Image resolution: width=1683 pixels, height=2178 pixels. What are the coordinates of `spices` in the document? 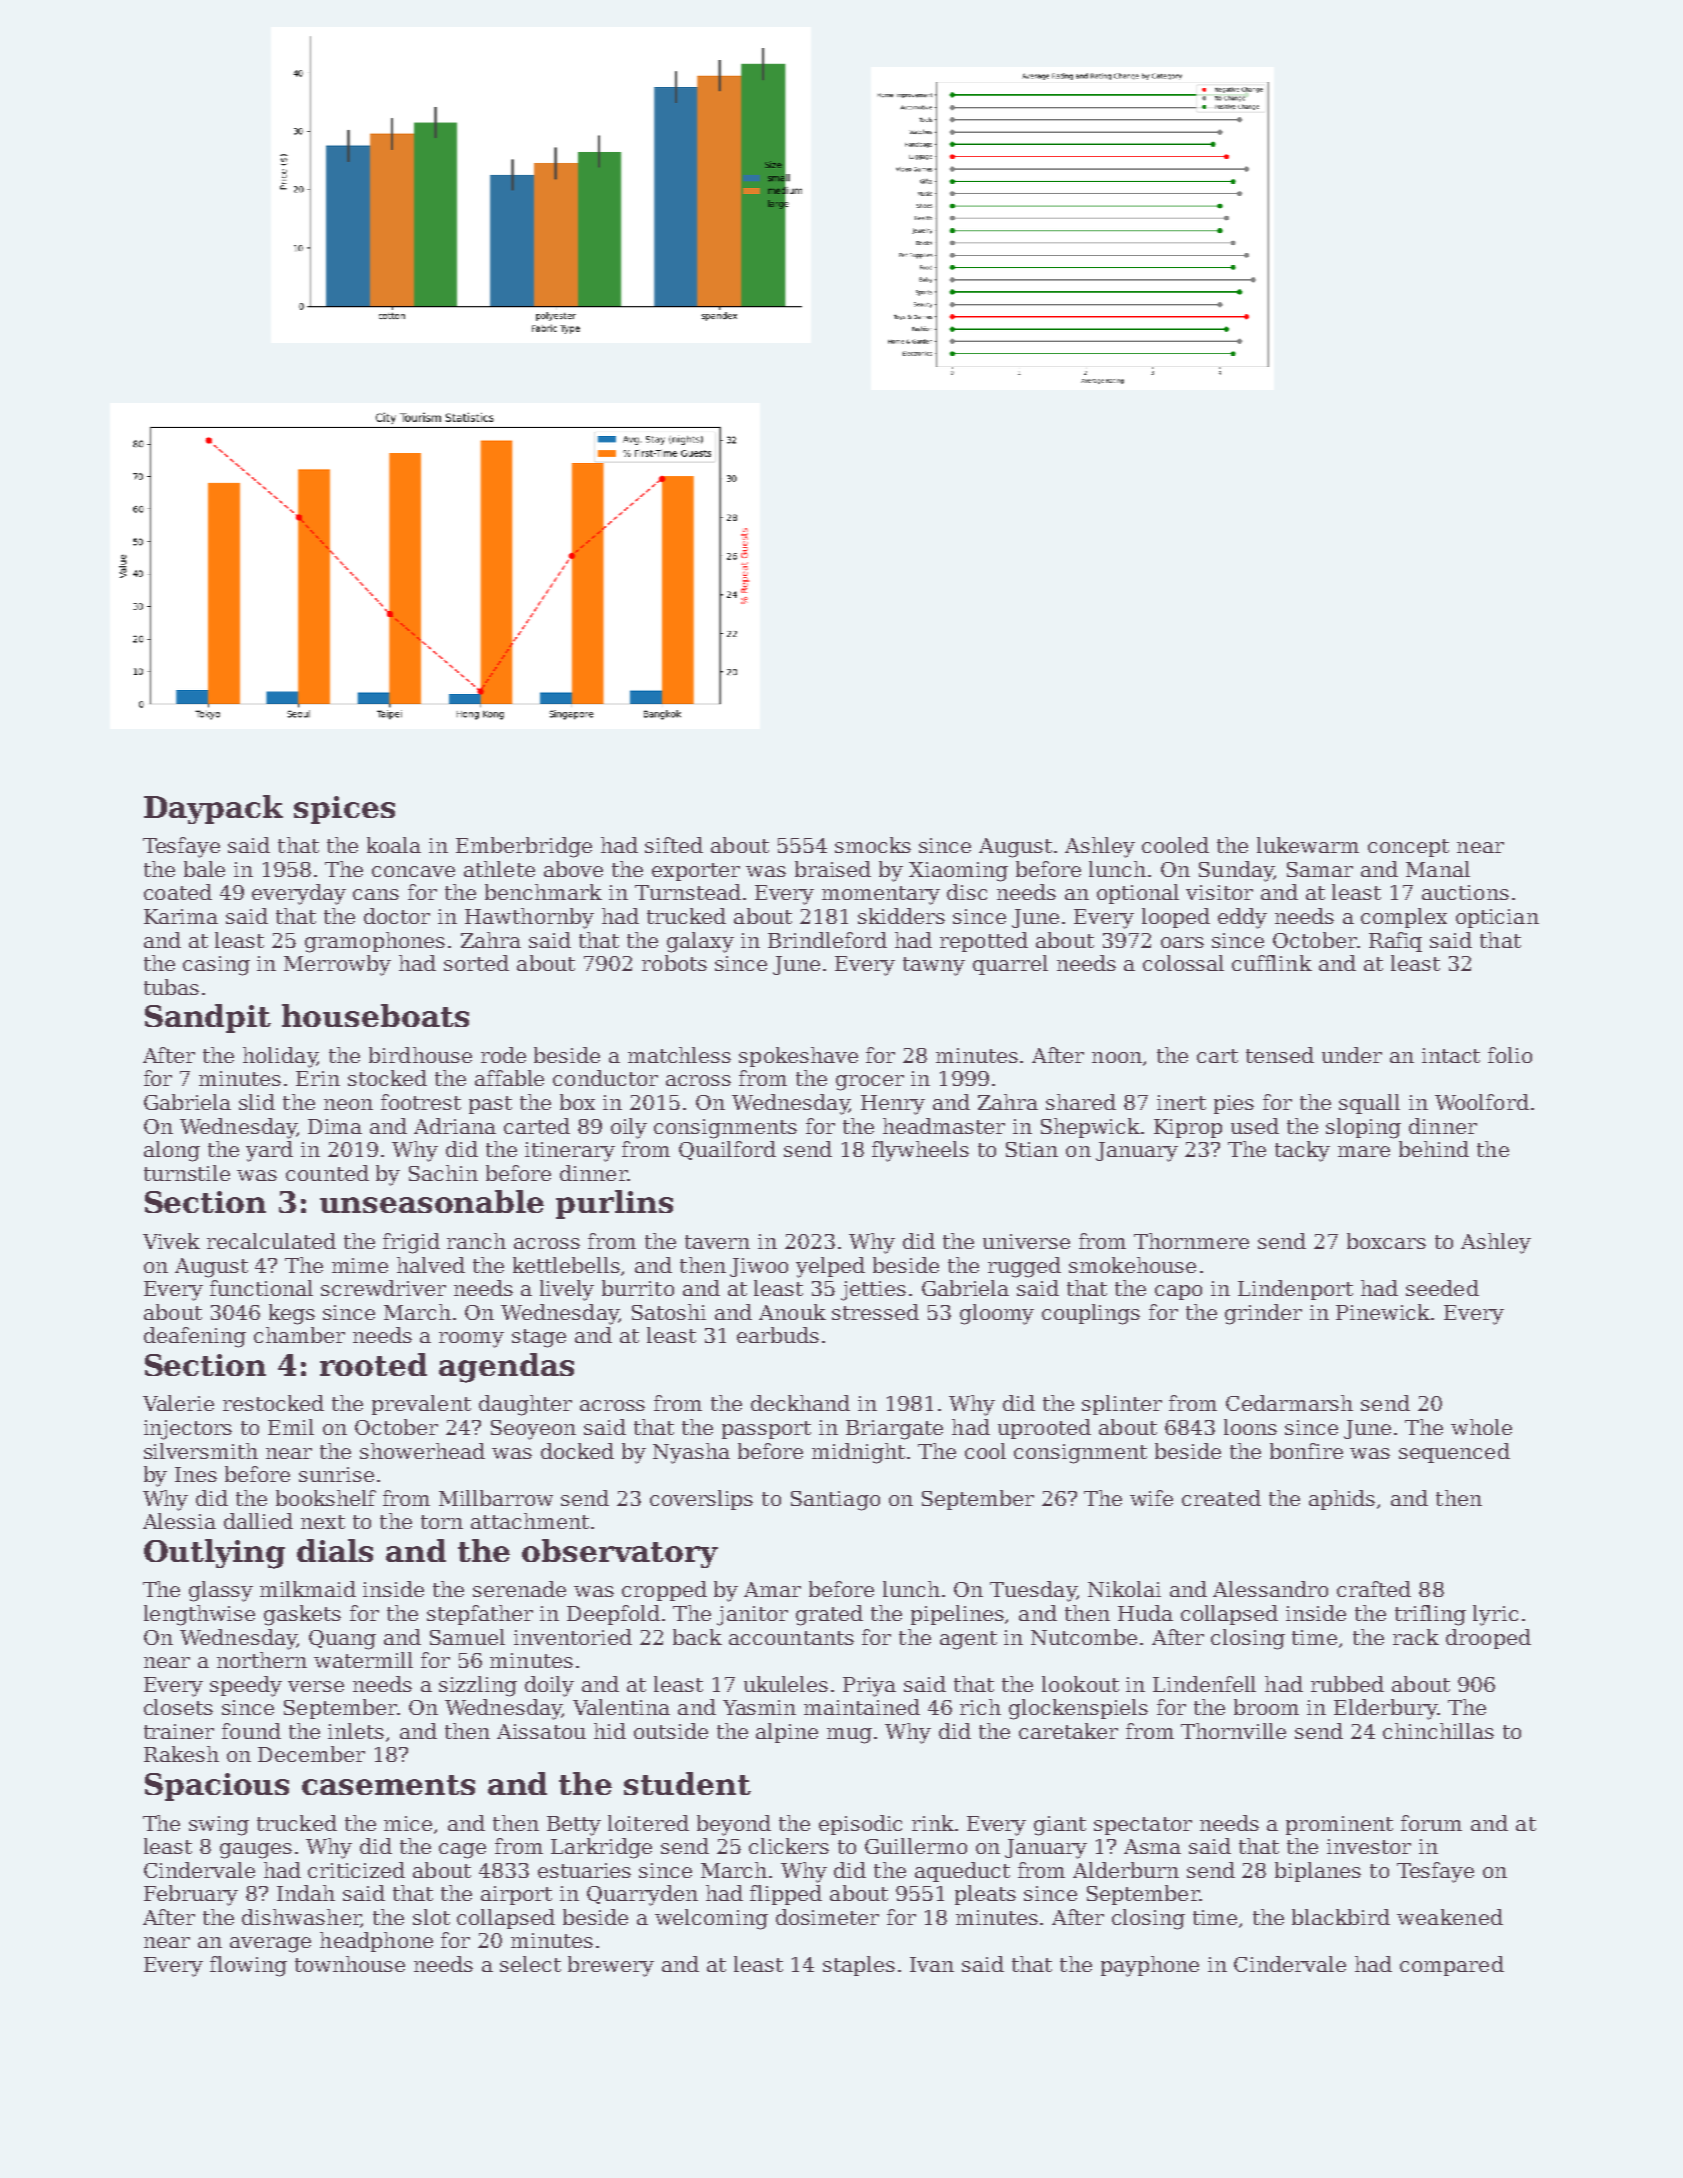 It's located at (344, 810).
